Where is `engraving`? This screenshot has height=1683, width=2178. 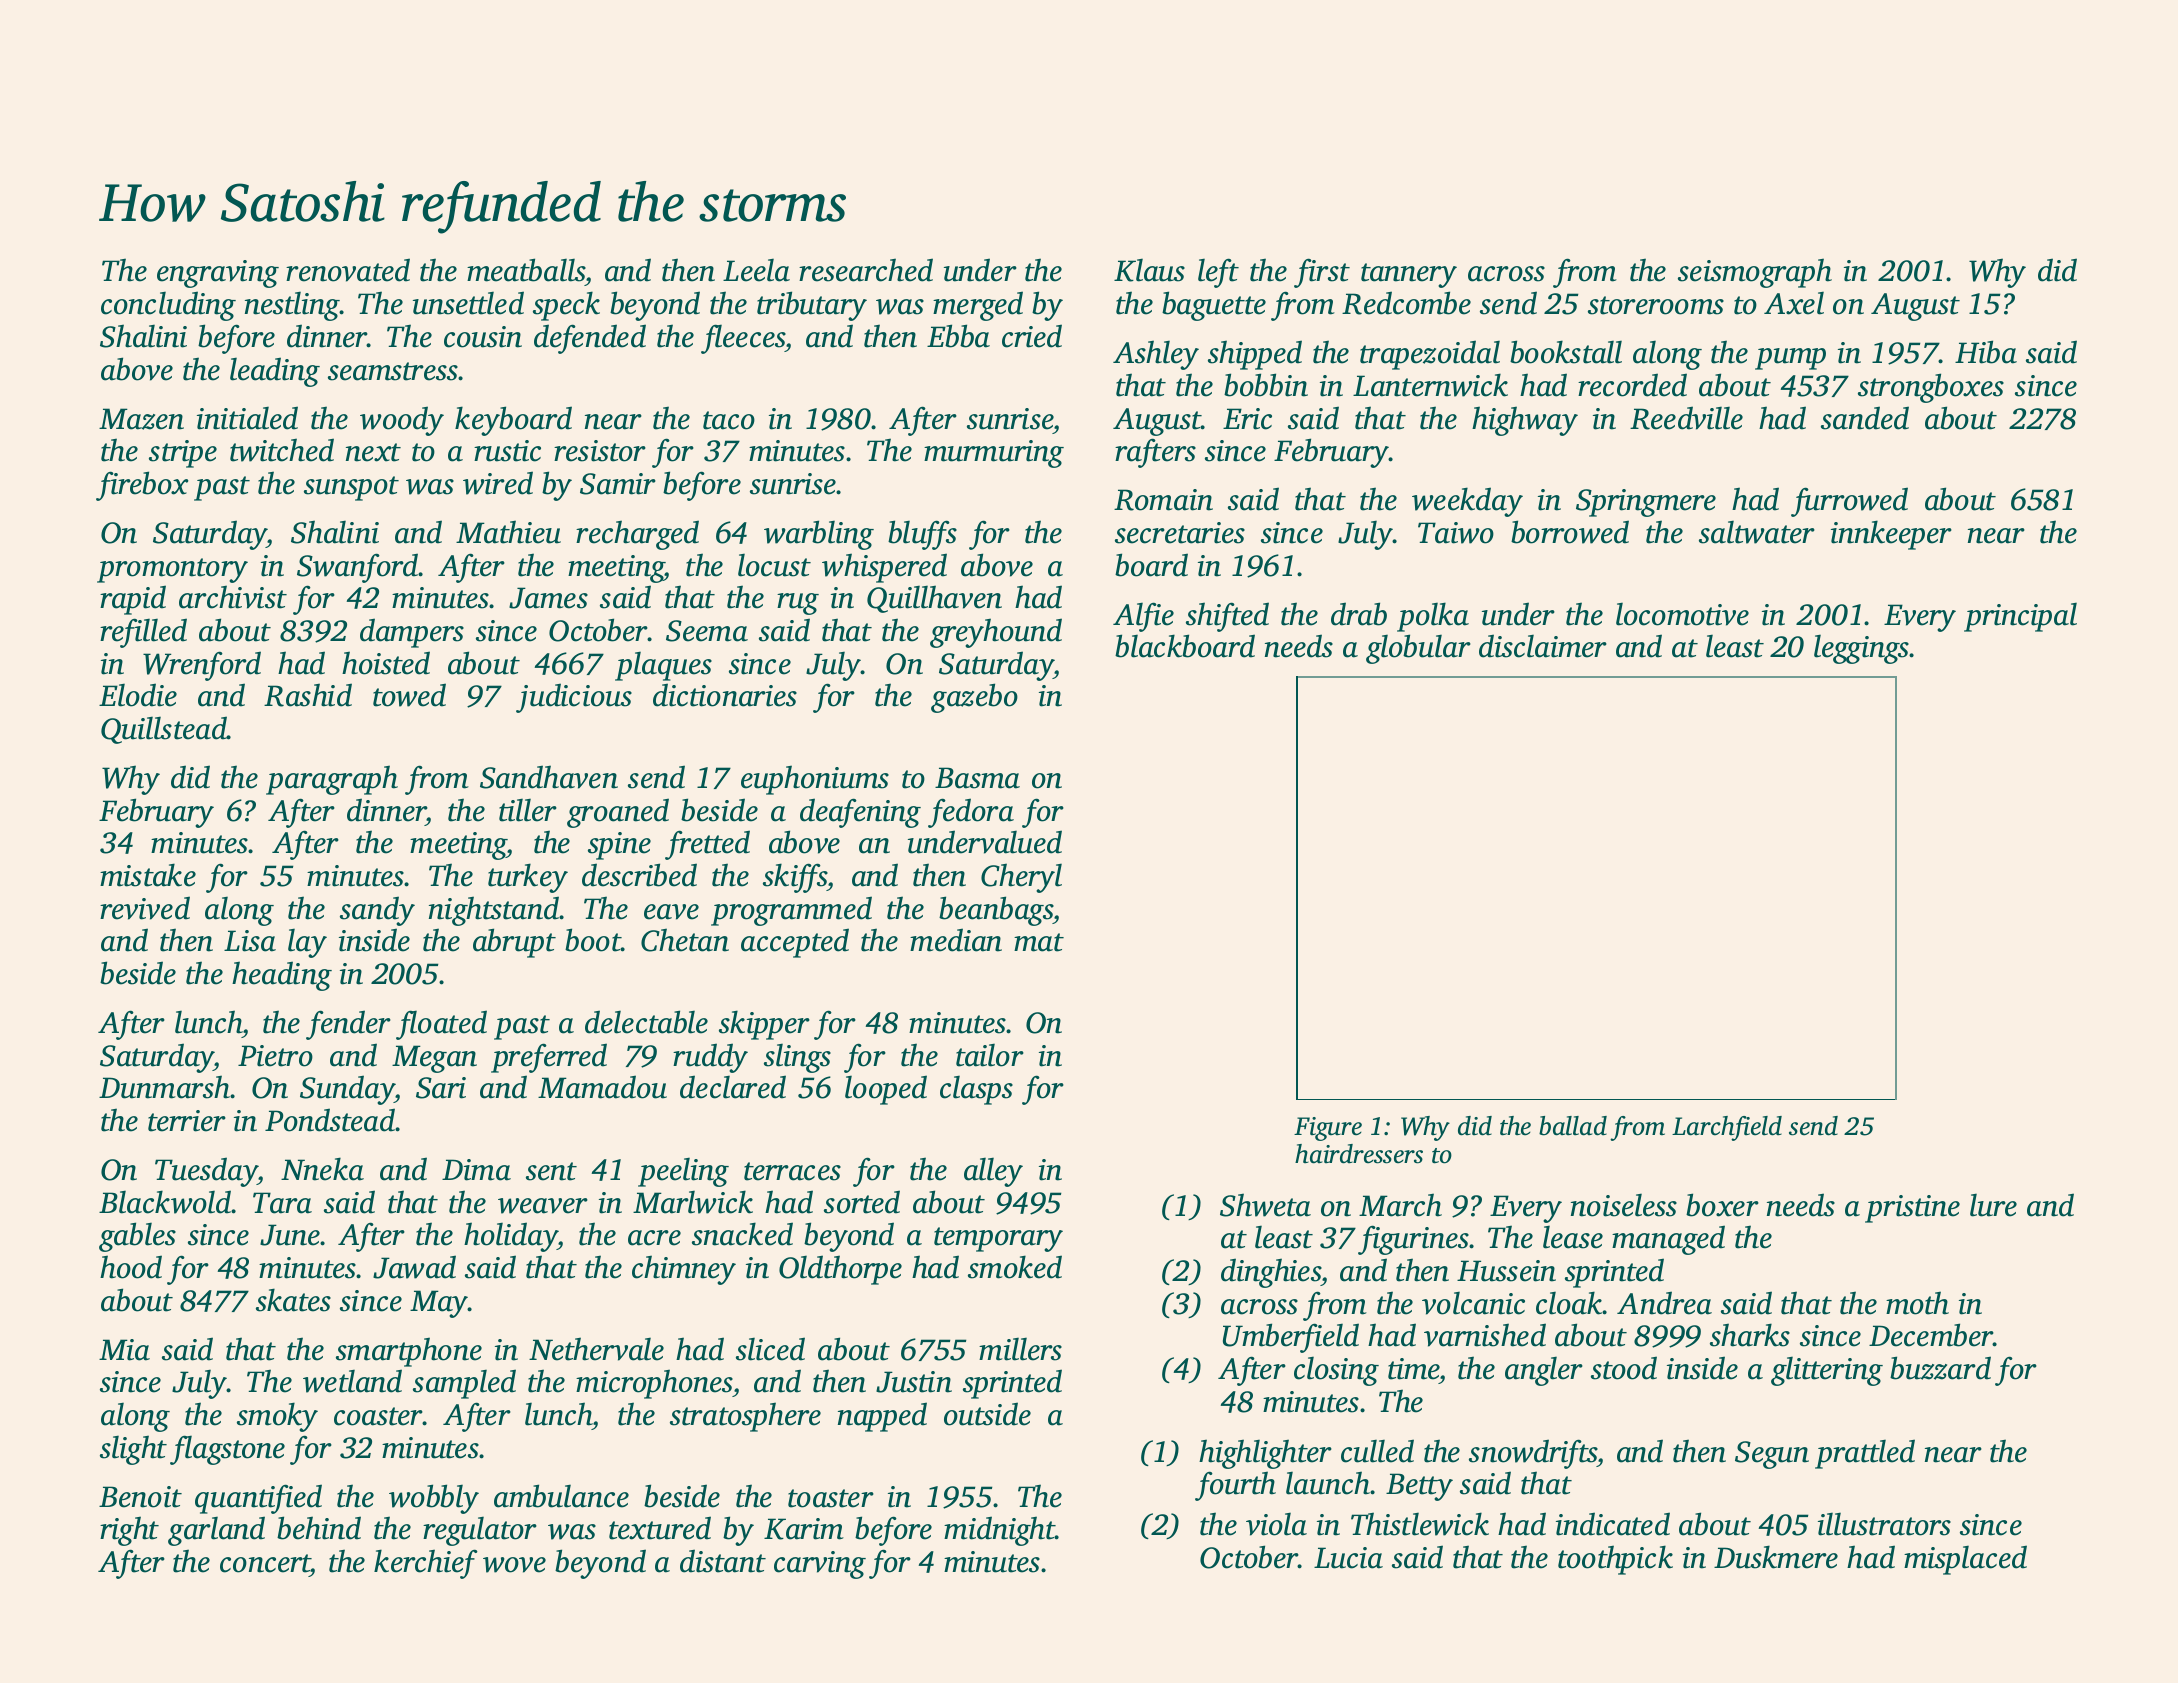
engraving is located at coordinates (218, 274).
